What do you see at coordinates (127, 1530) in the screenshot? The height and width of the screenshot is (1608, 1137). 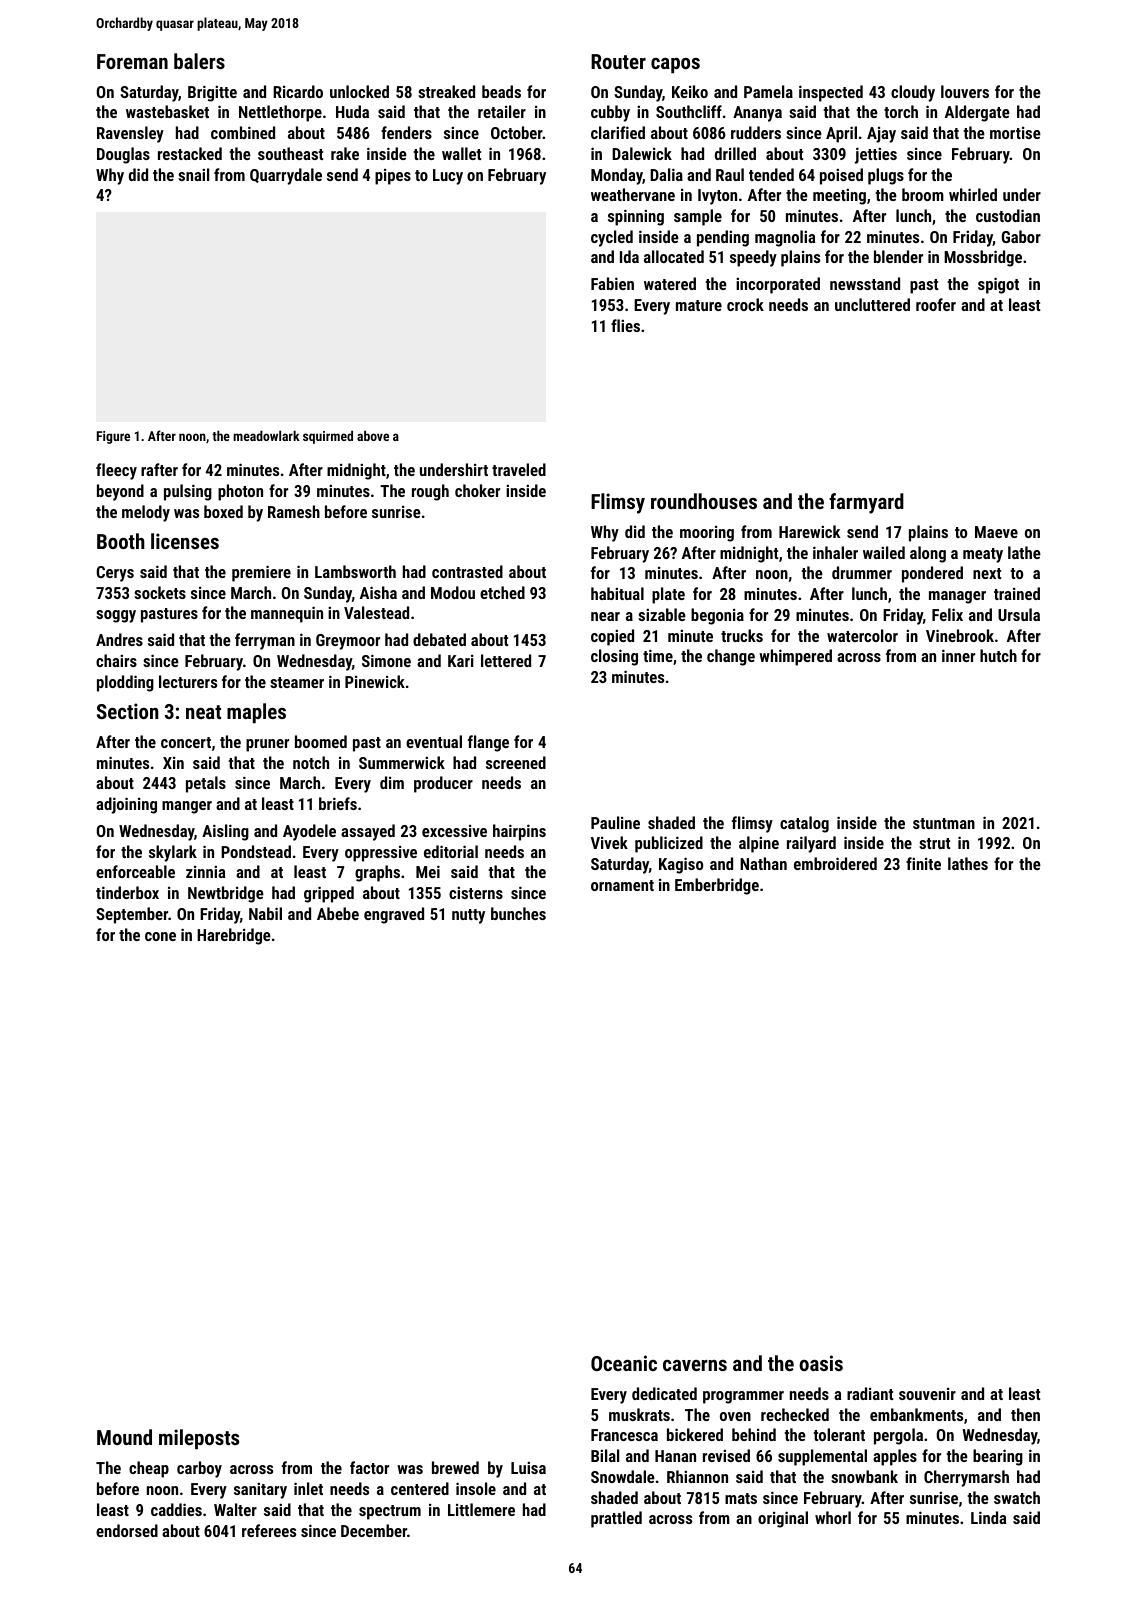 I see `endorsed` at bounding box center [127, 1530].
